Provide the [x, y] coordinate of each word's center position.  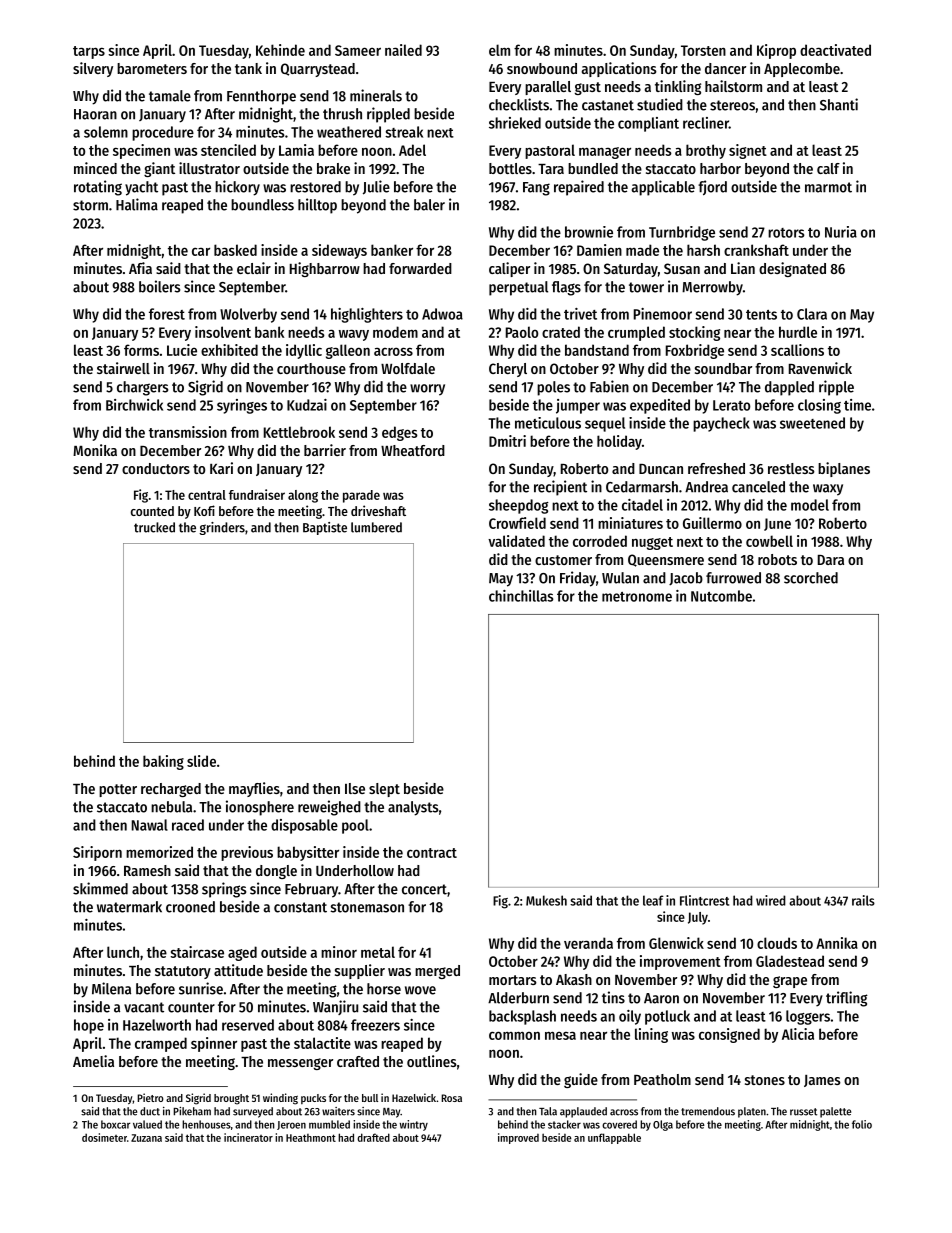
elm [499, 50]
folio [862, 1124]
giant [159, 169]
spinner [214, 1044]
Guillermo [712, 523]
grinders [222, 528]
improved [518, 1138]
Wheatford [413, 450]
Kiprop [776, 51]
